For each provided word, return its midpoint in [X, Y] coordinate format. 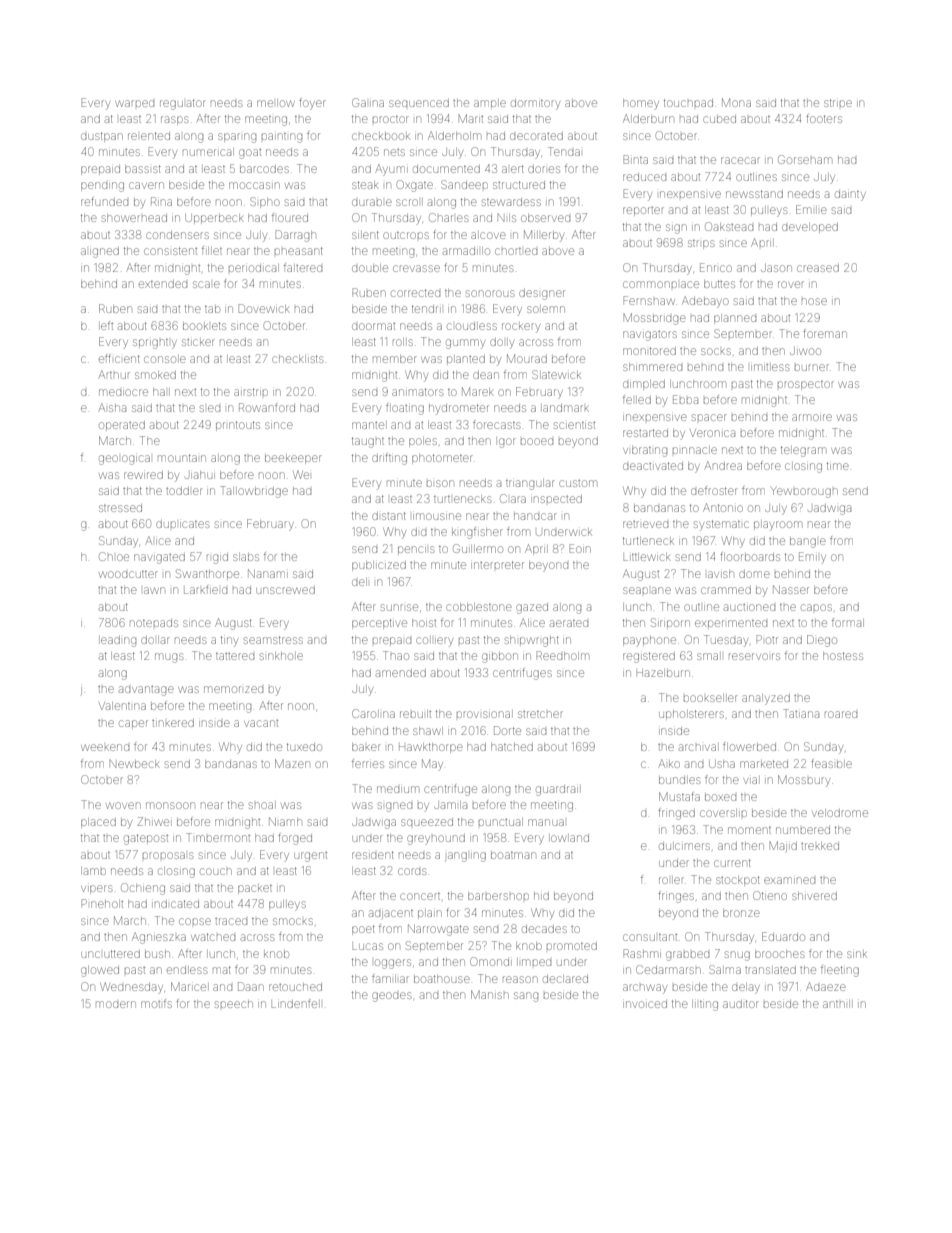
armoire [812, 417]
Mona [736, 102]
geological [124, 460]
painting [282, 138]
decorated [536, 136]
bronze [741, 913]
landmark [566, 408]
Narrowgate [438, 930]
